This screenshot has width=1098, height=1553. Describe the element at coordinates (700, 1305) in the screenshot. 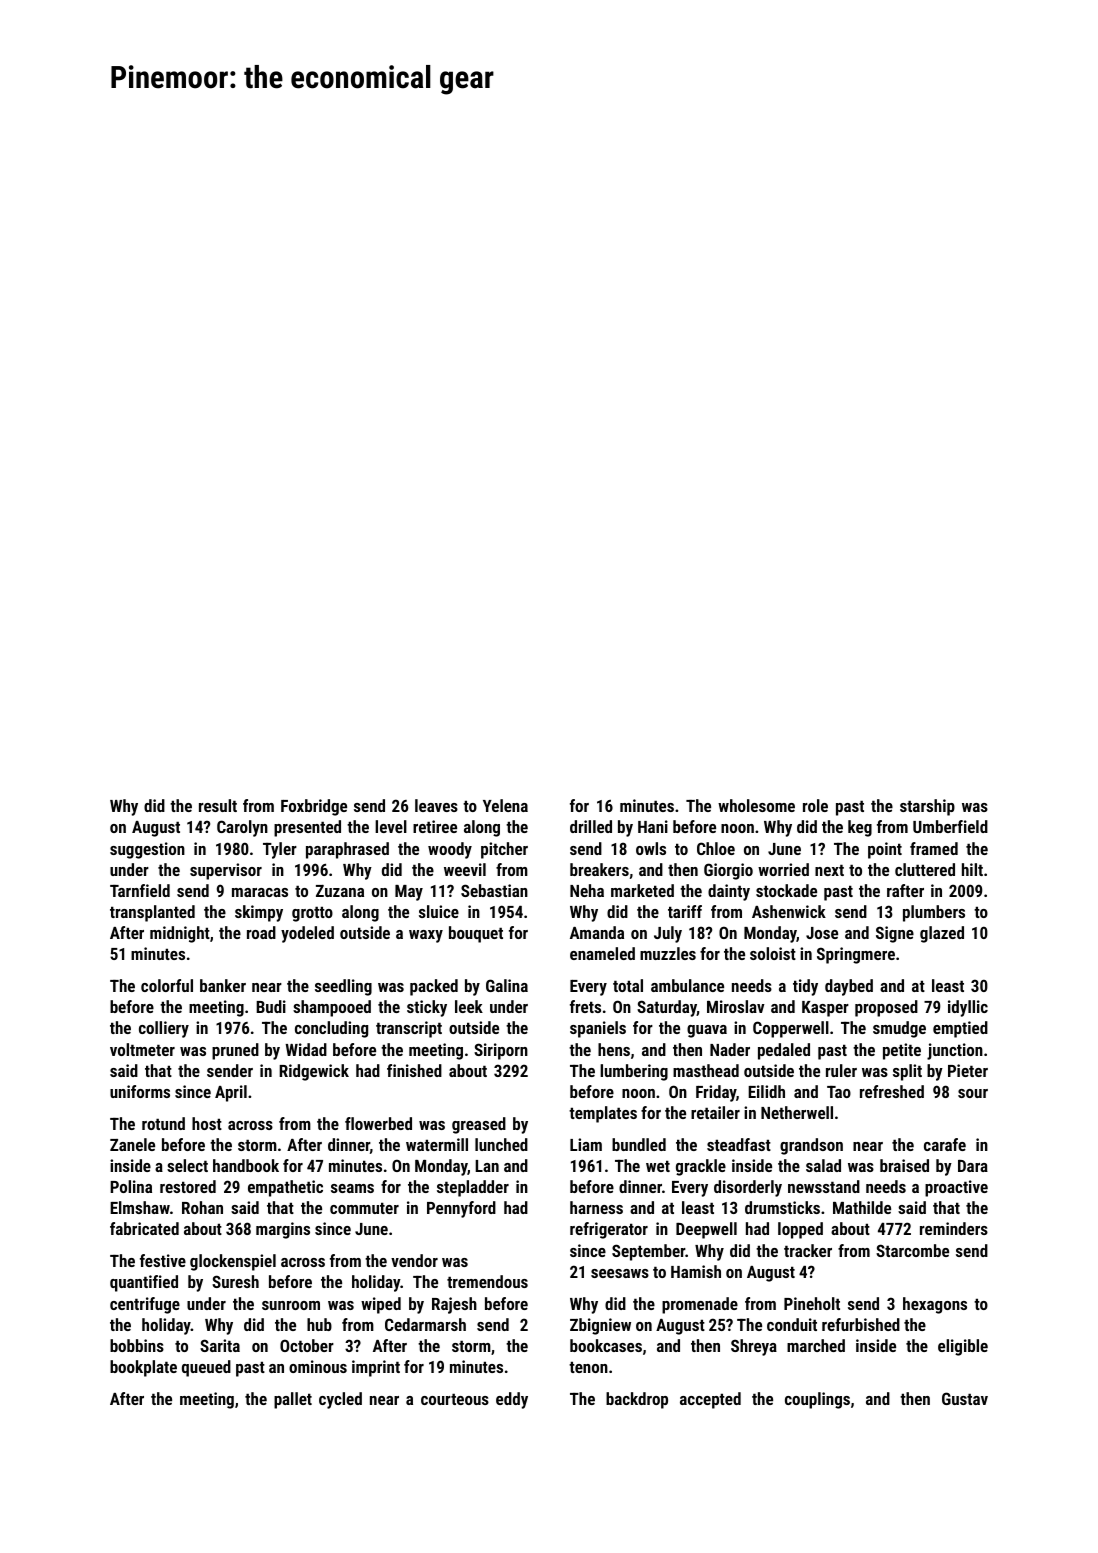

I see `promenade` at that location.
